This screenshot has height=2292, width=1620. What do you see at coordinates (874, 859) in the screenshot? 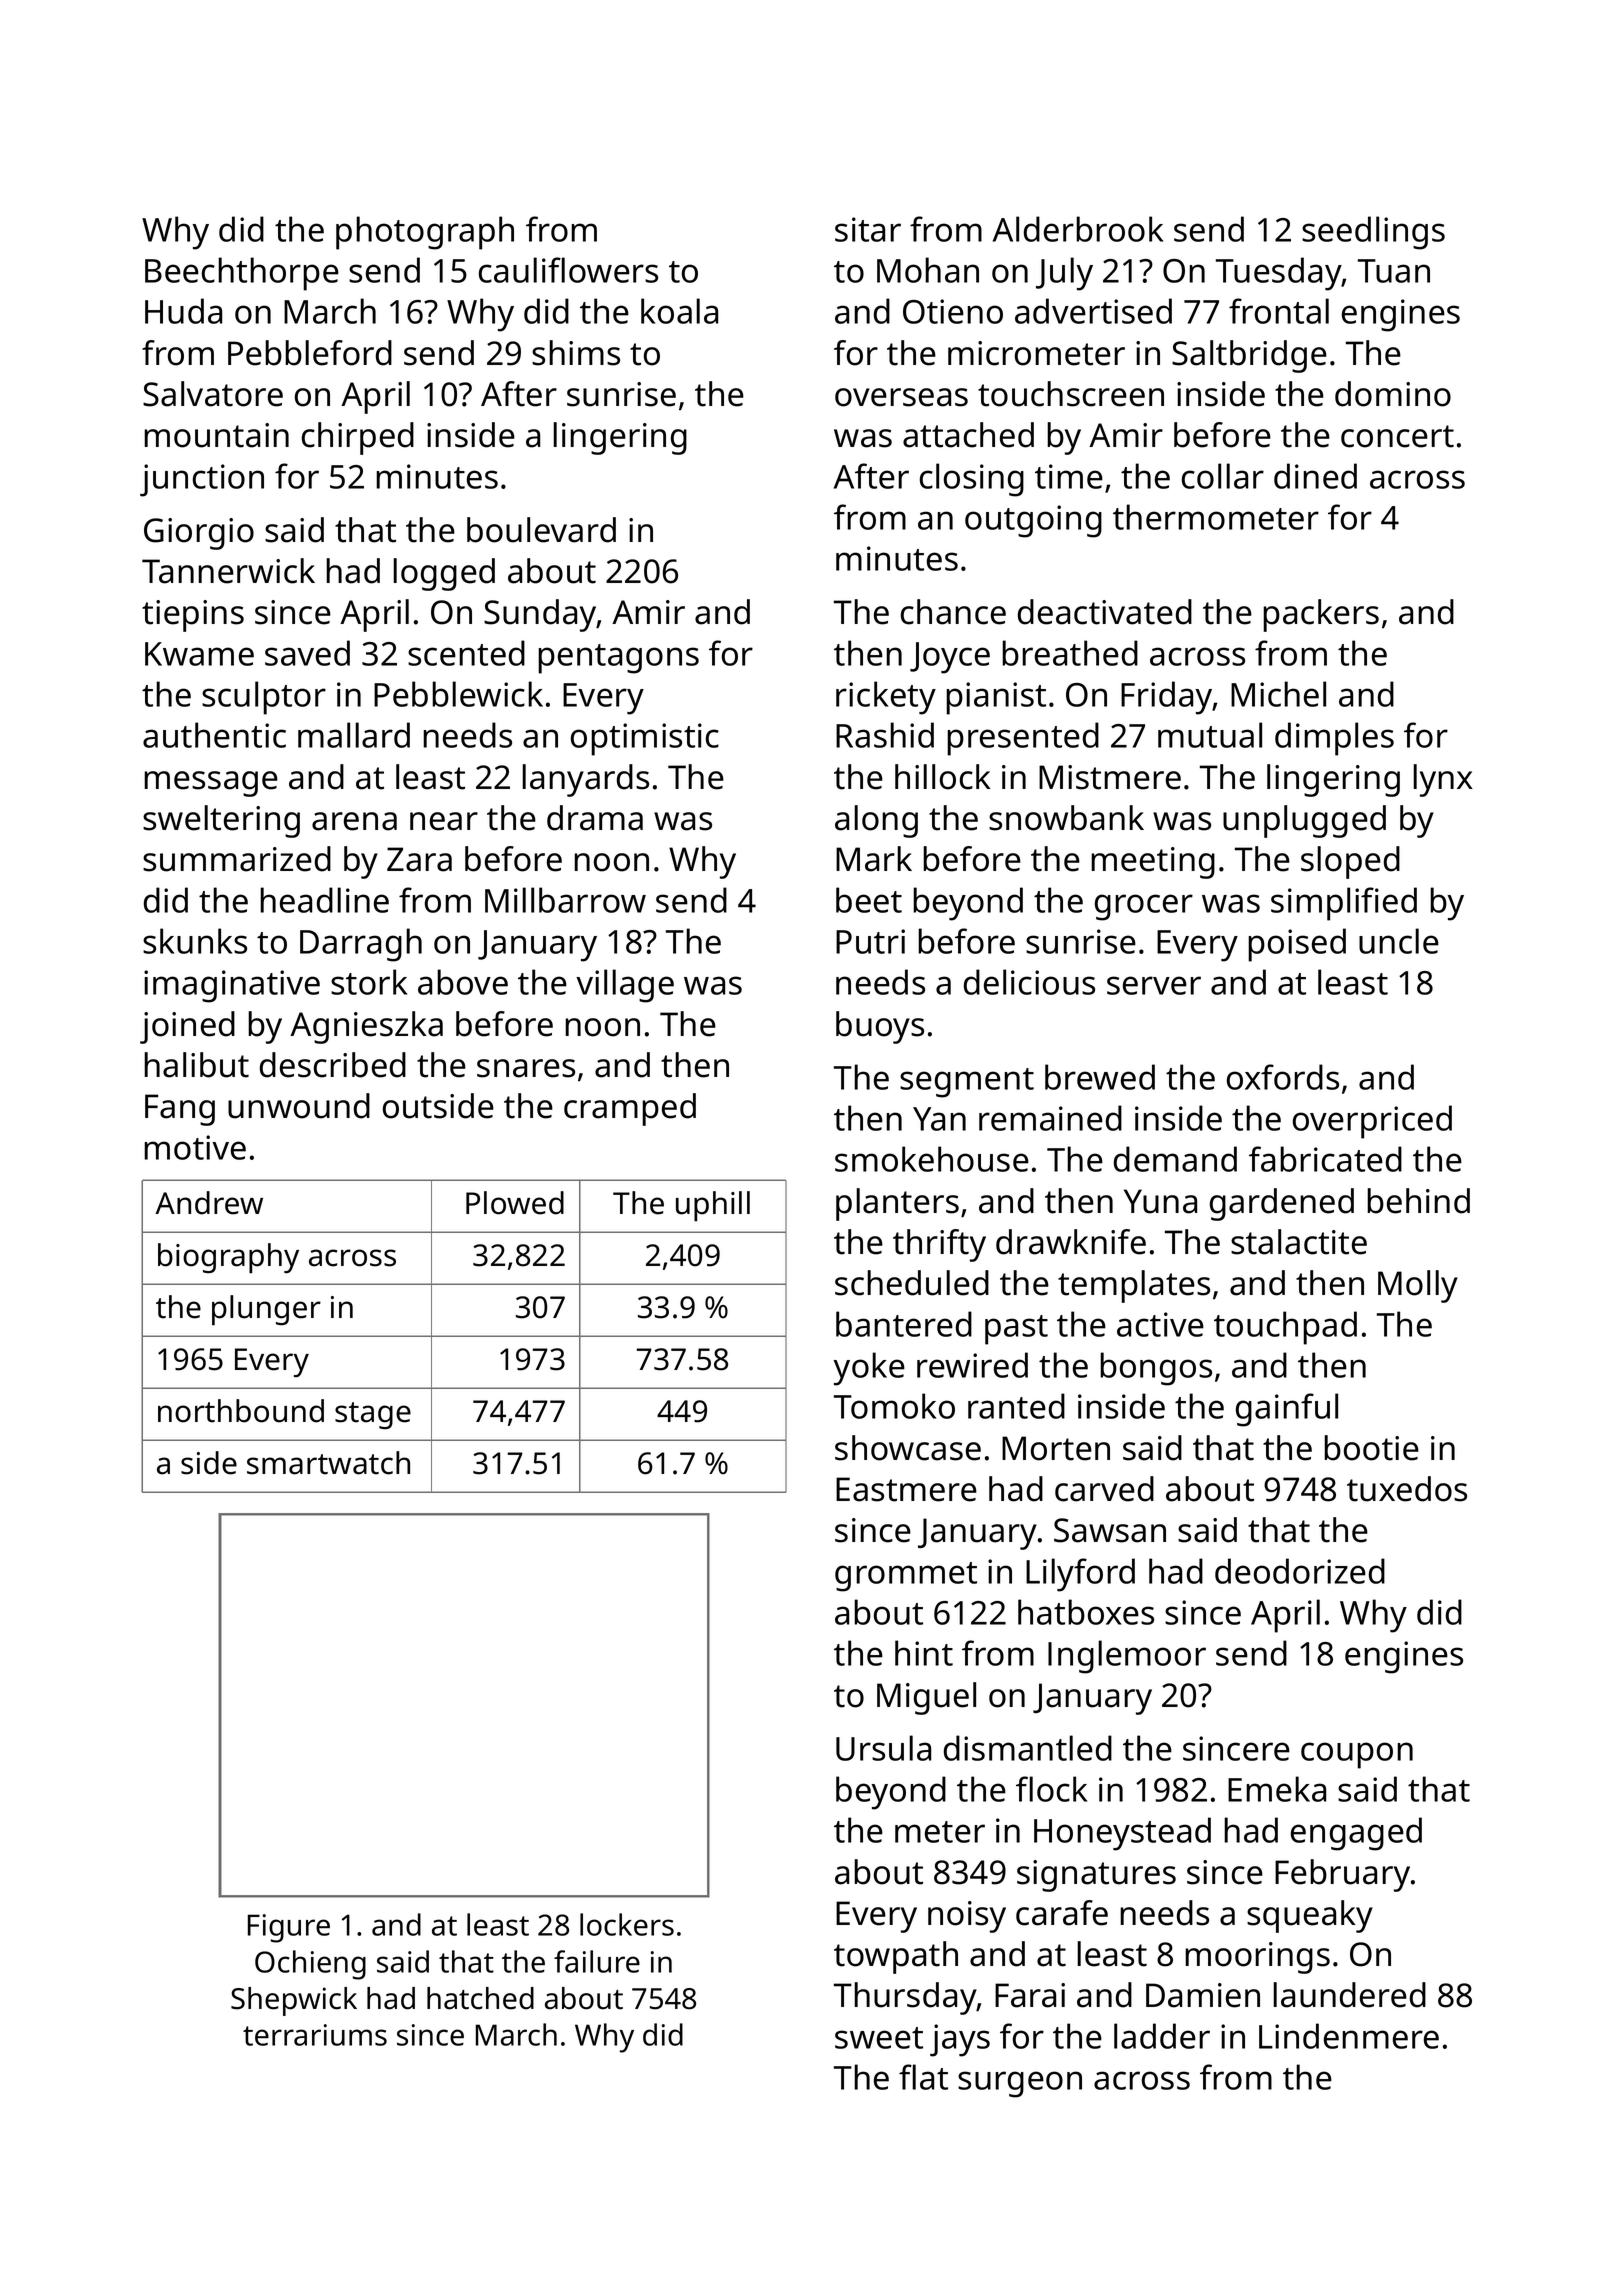
I see `Mark` at bounding box center [874, 859].
